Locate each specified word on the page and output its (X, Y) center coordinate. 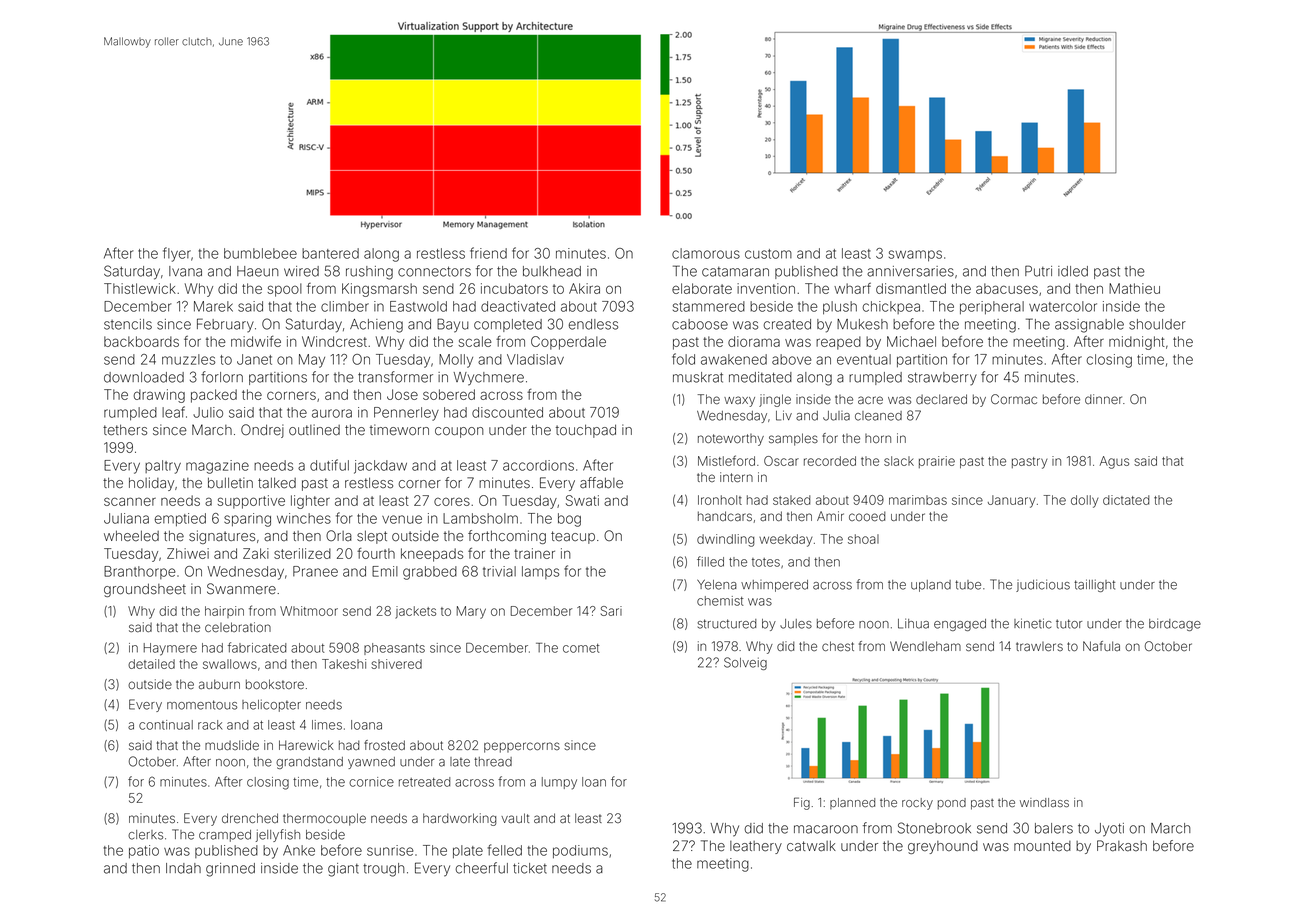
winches (304, 518)
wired (301, 271)
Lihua (913, 623)
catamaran (735, 272)
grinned (230, 870)
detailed (151, 664)
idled (1073, 271)
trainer (534, 553)
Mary (471, 612)
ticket (530, 868)
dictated (1126, 500)
